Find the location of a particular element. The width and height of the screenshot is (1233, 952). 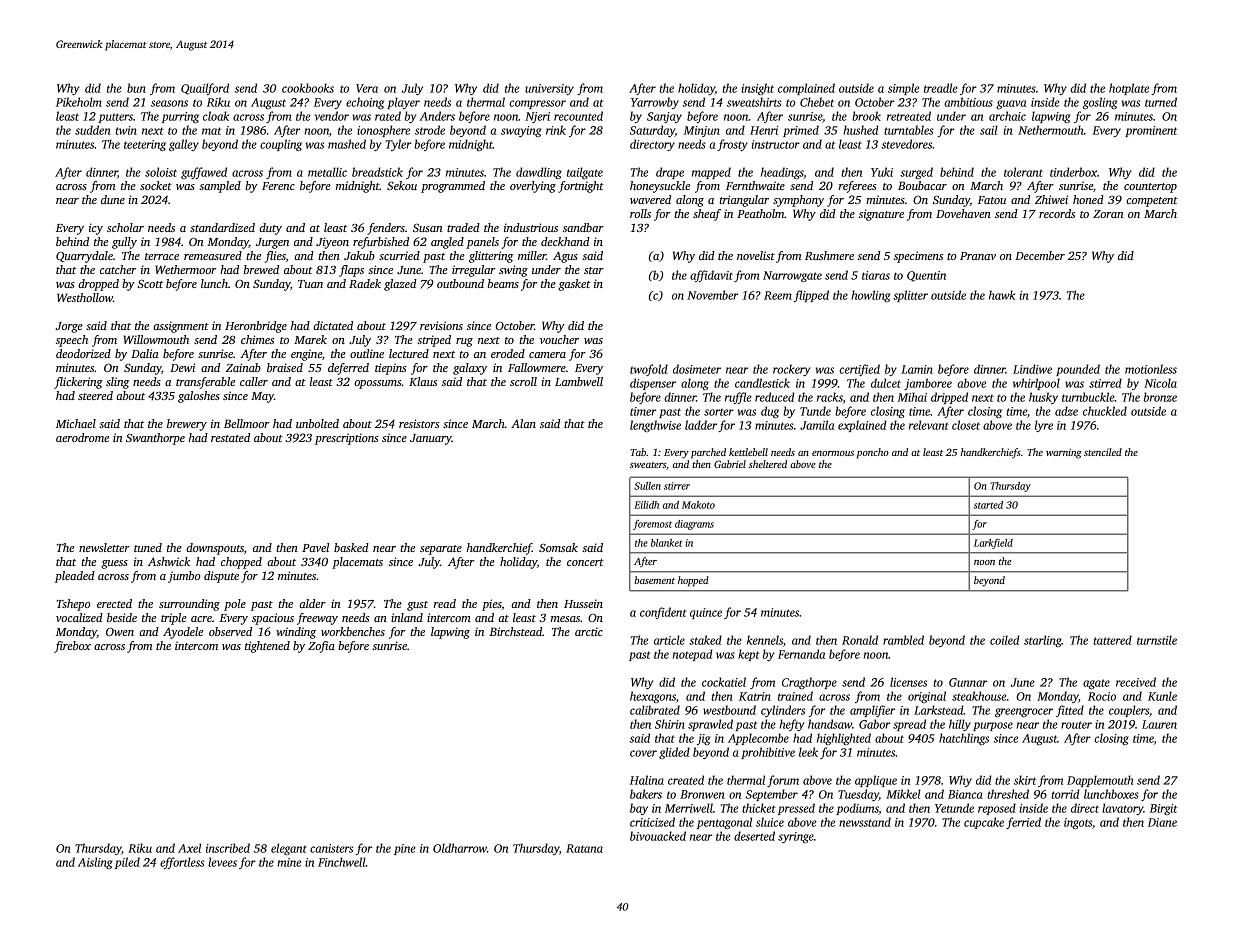

Nicola is located at coordinates (1160, 383).
